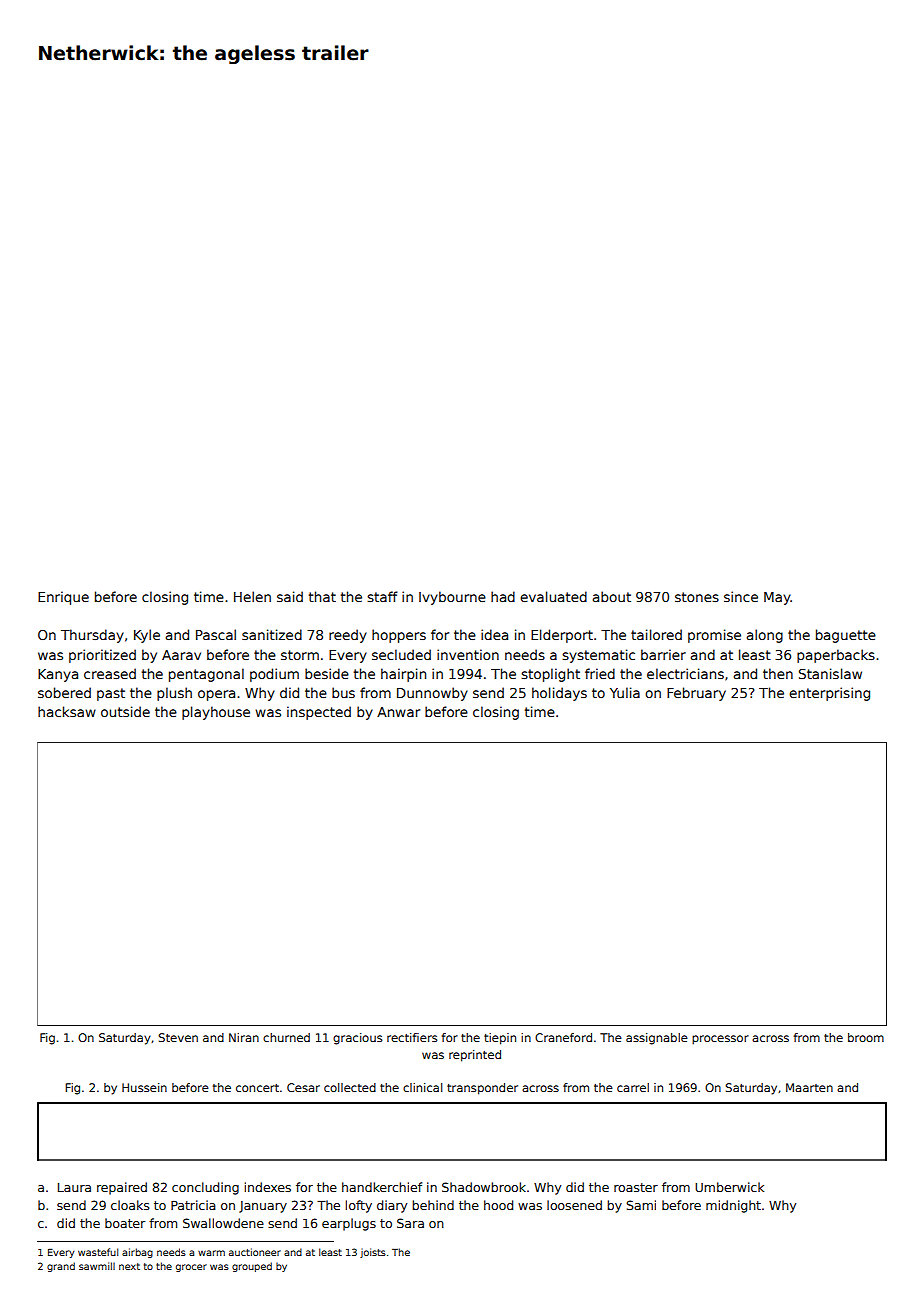  I want to click on hairpin, so click(403, 675).
